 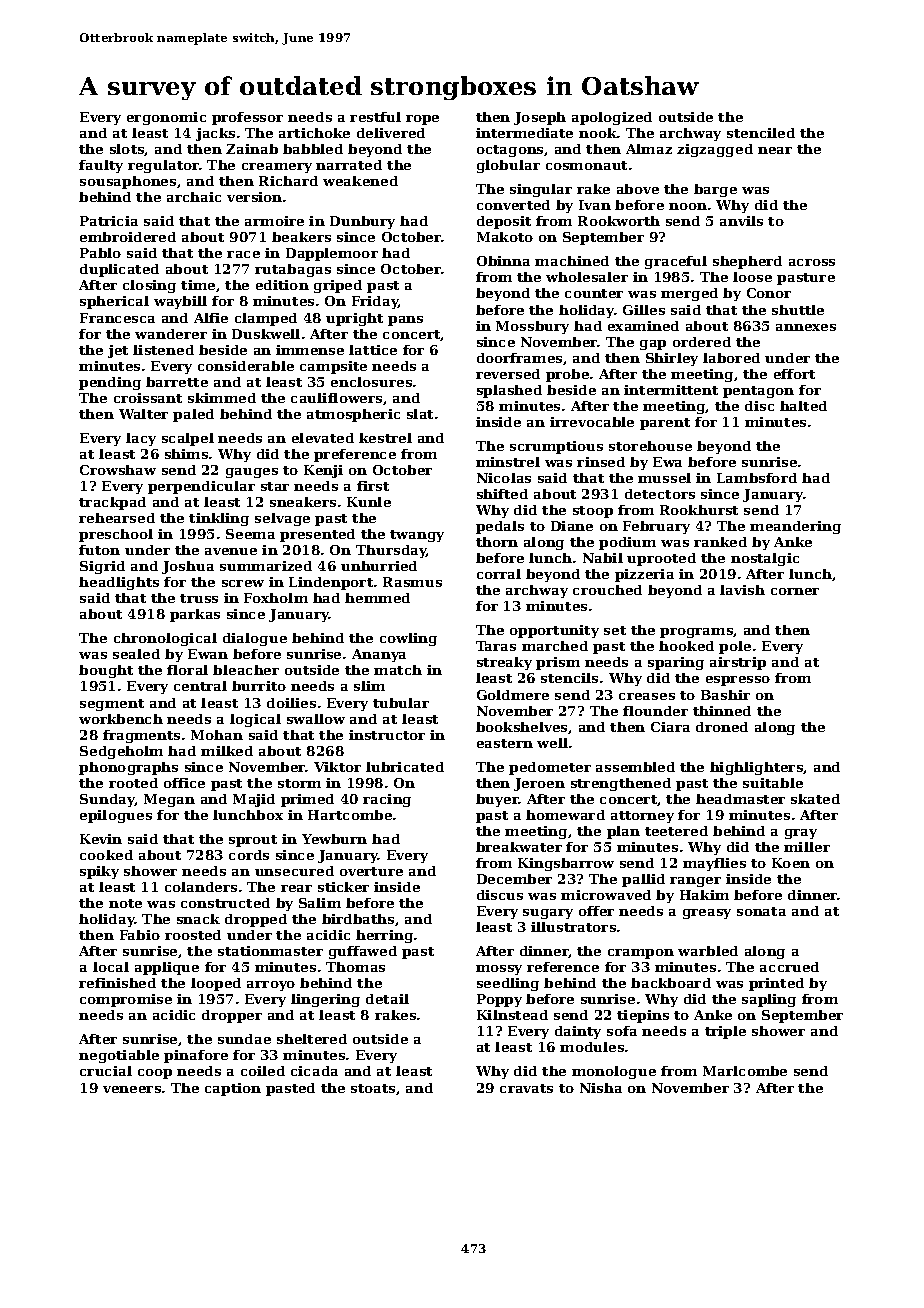 What do you see at coordinates (408, 639) in the screenshot?
I see `cowling` at bounding box center [408, 639].
